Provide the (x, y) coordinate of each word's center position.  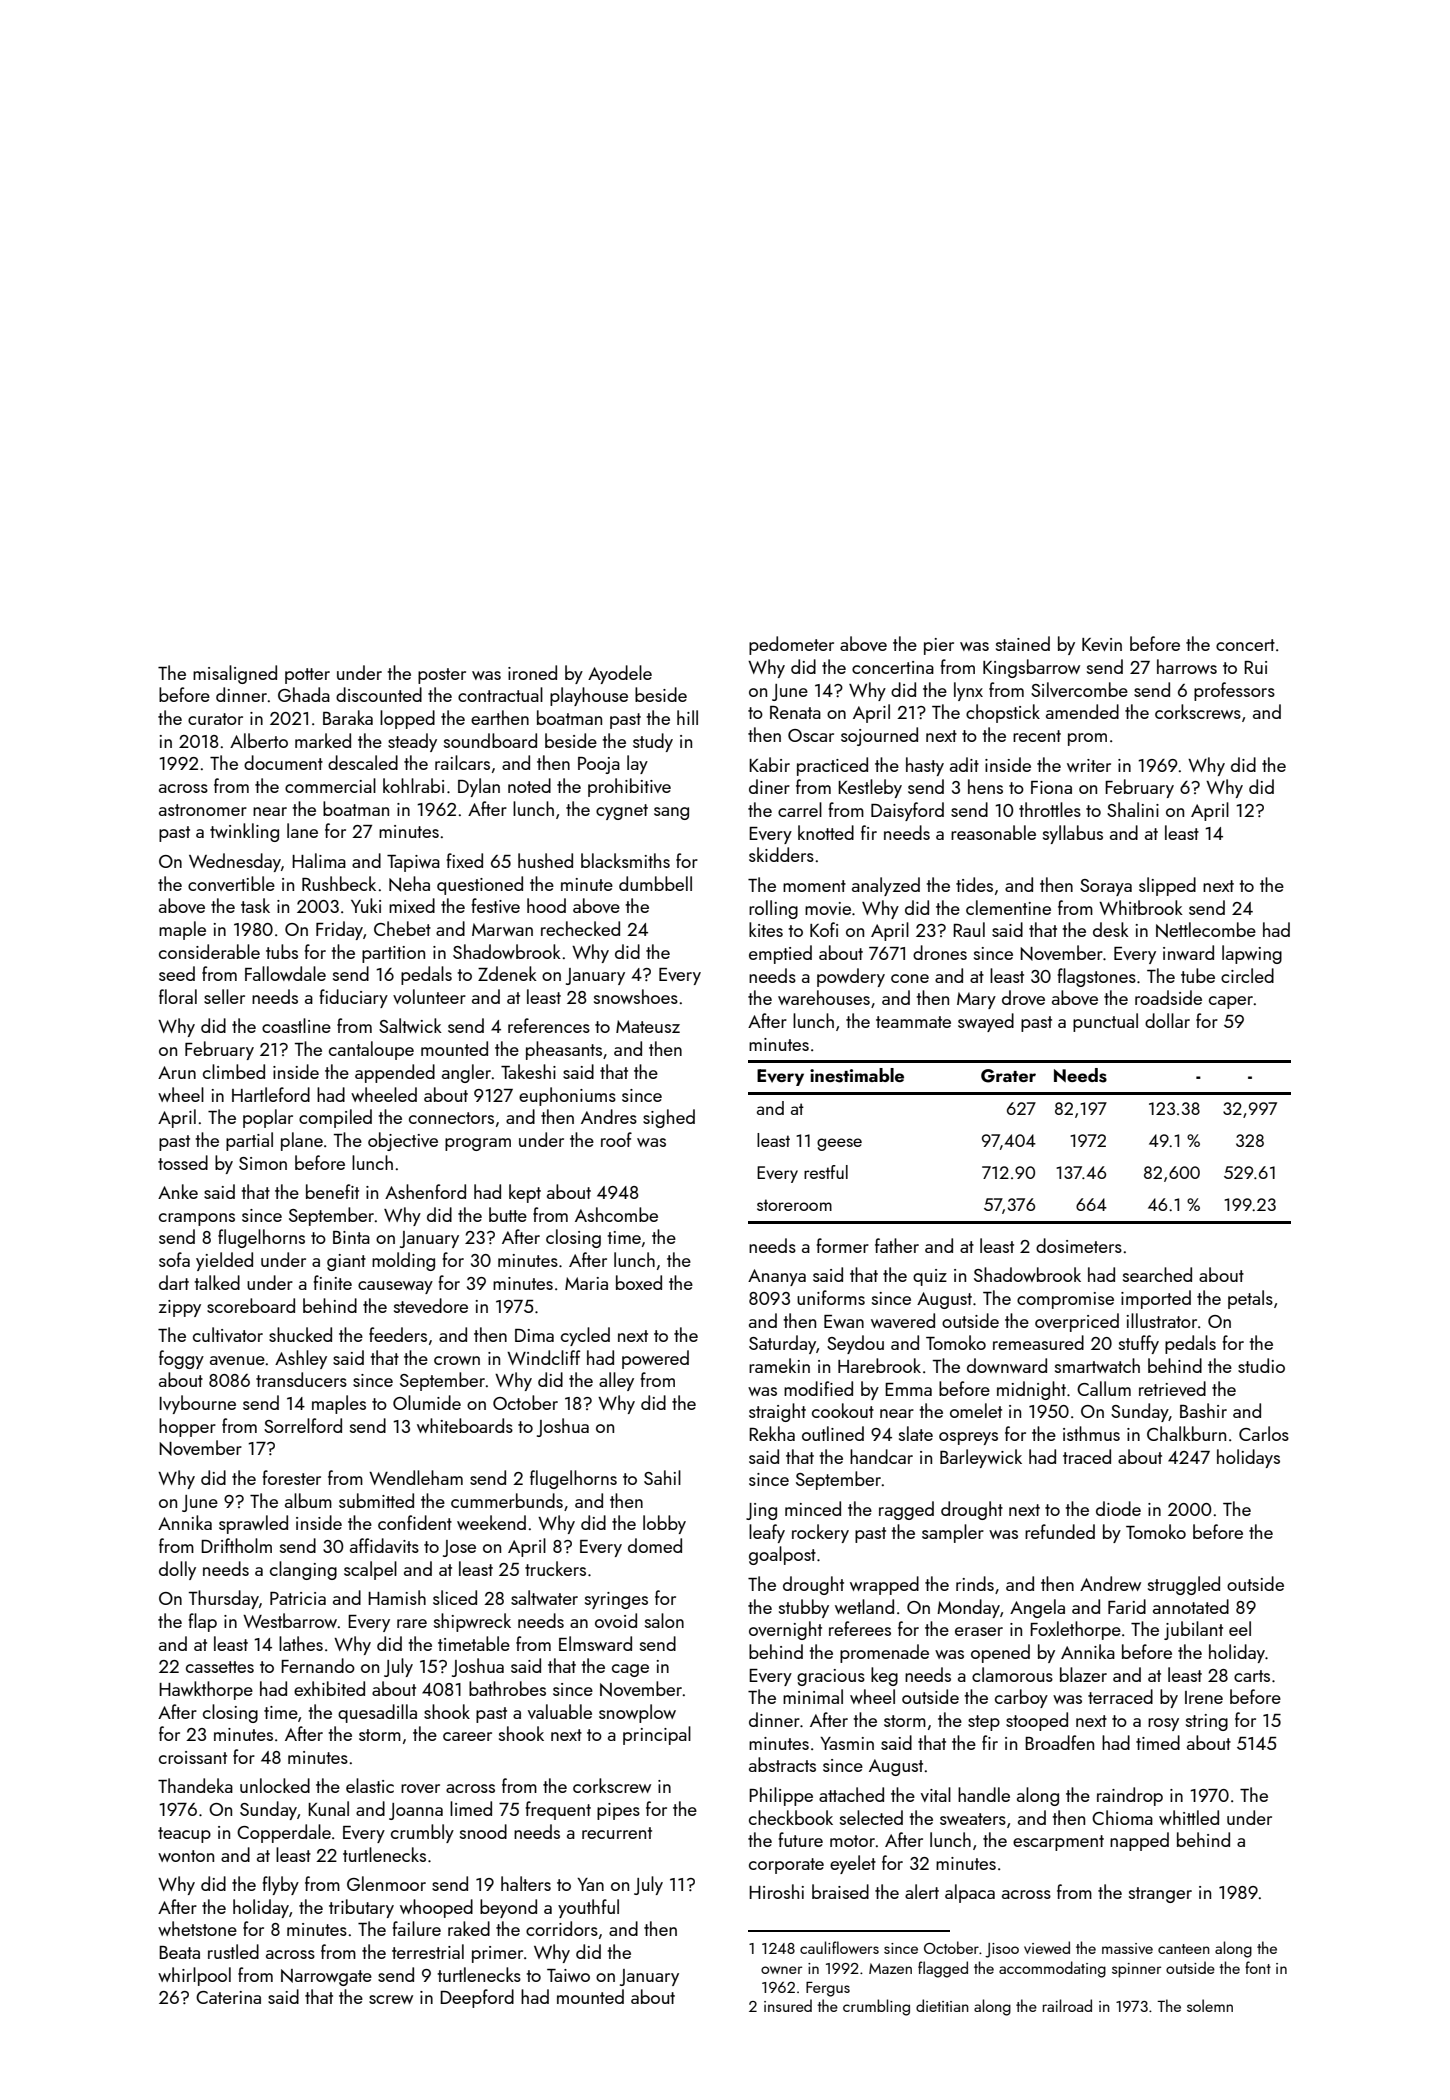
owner (781, 1970)
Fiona (1051, 787)
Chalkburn (1186, 1433)
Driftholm (236, 1545)
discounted (379, 694)
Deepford (477, 1998)
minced (813, 1508)
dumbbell (655, 883)
